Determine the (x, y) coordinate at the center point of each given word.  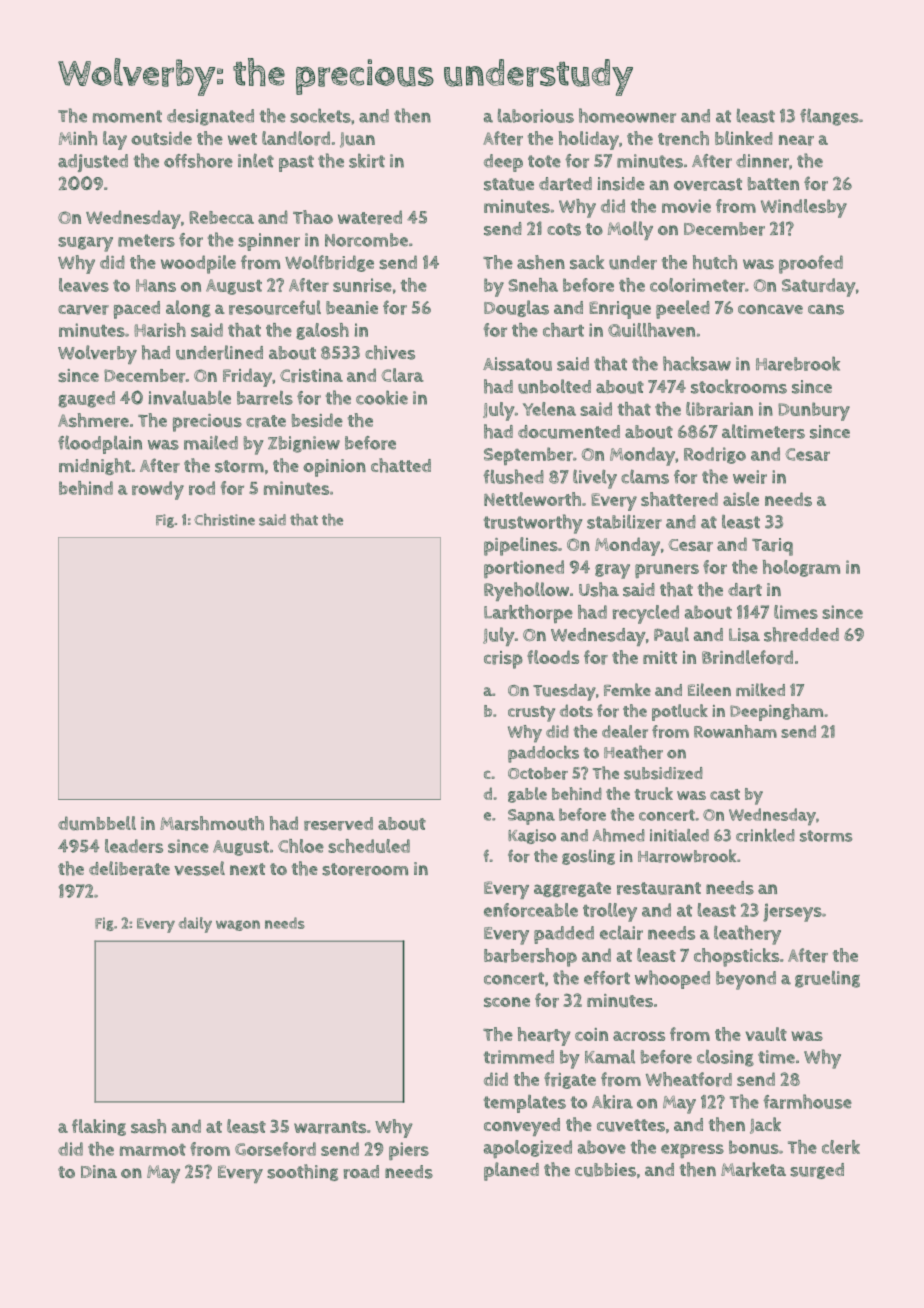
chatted (401, 465)
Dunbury (814, 411)
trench (683, 138)
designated (210, 117)
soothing (302, 1172)
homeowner (627, 115)
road (361, 1172)
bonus (754, 1147)
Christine (224, 520)
